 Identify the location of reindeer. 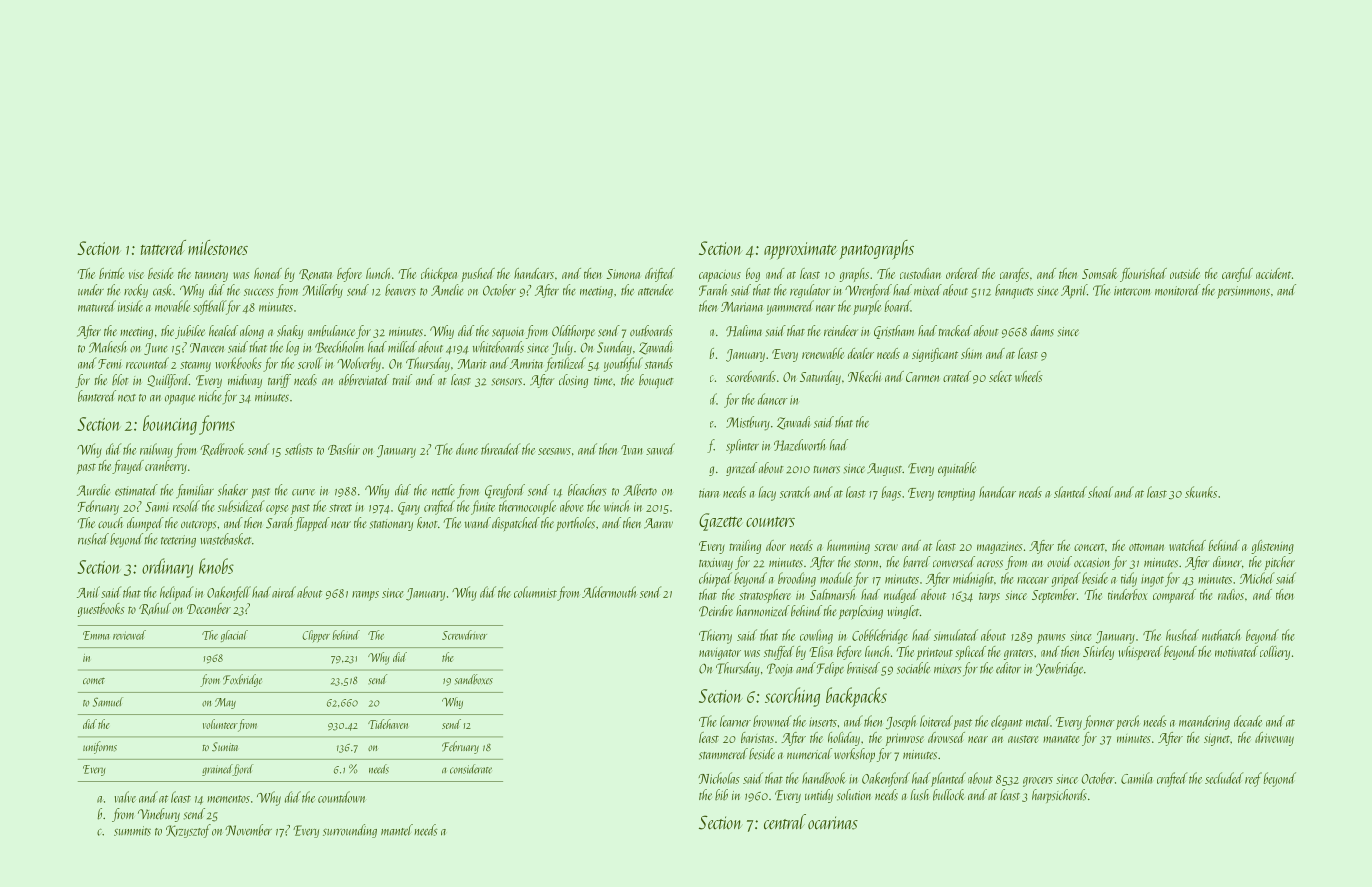
(841, 330).
